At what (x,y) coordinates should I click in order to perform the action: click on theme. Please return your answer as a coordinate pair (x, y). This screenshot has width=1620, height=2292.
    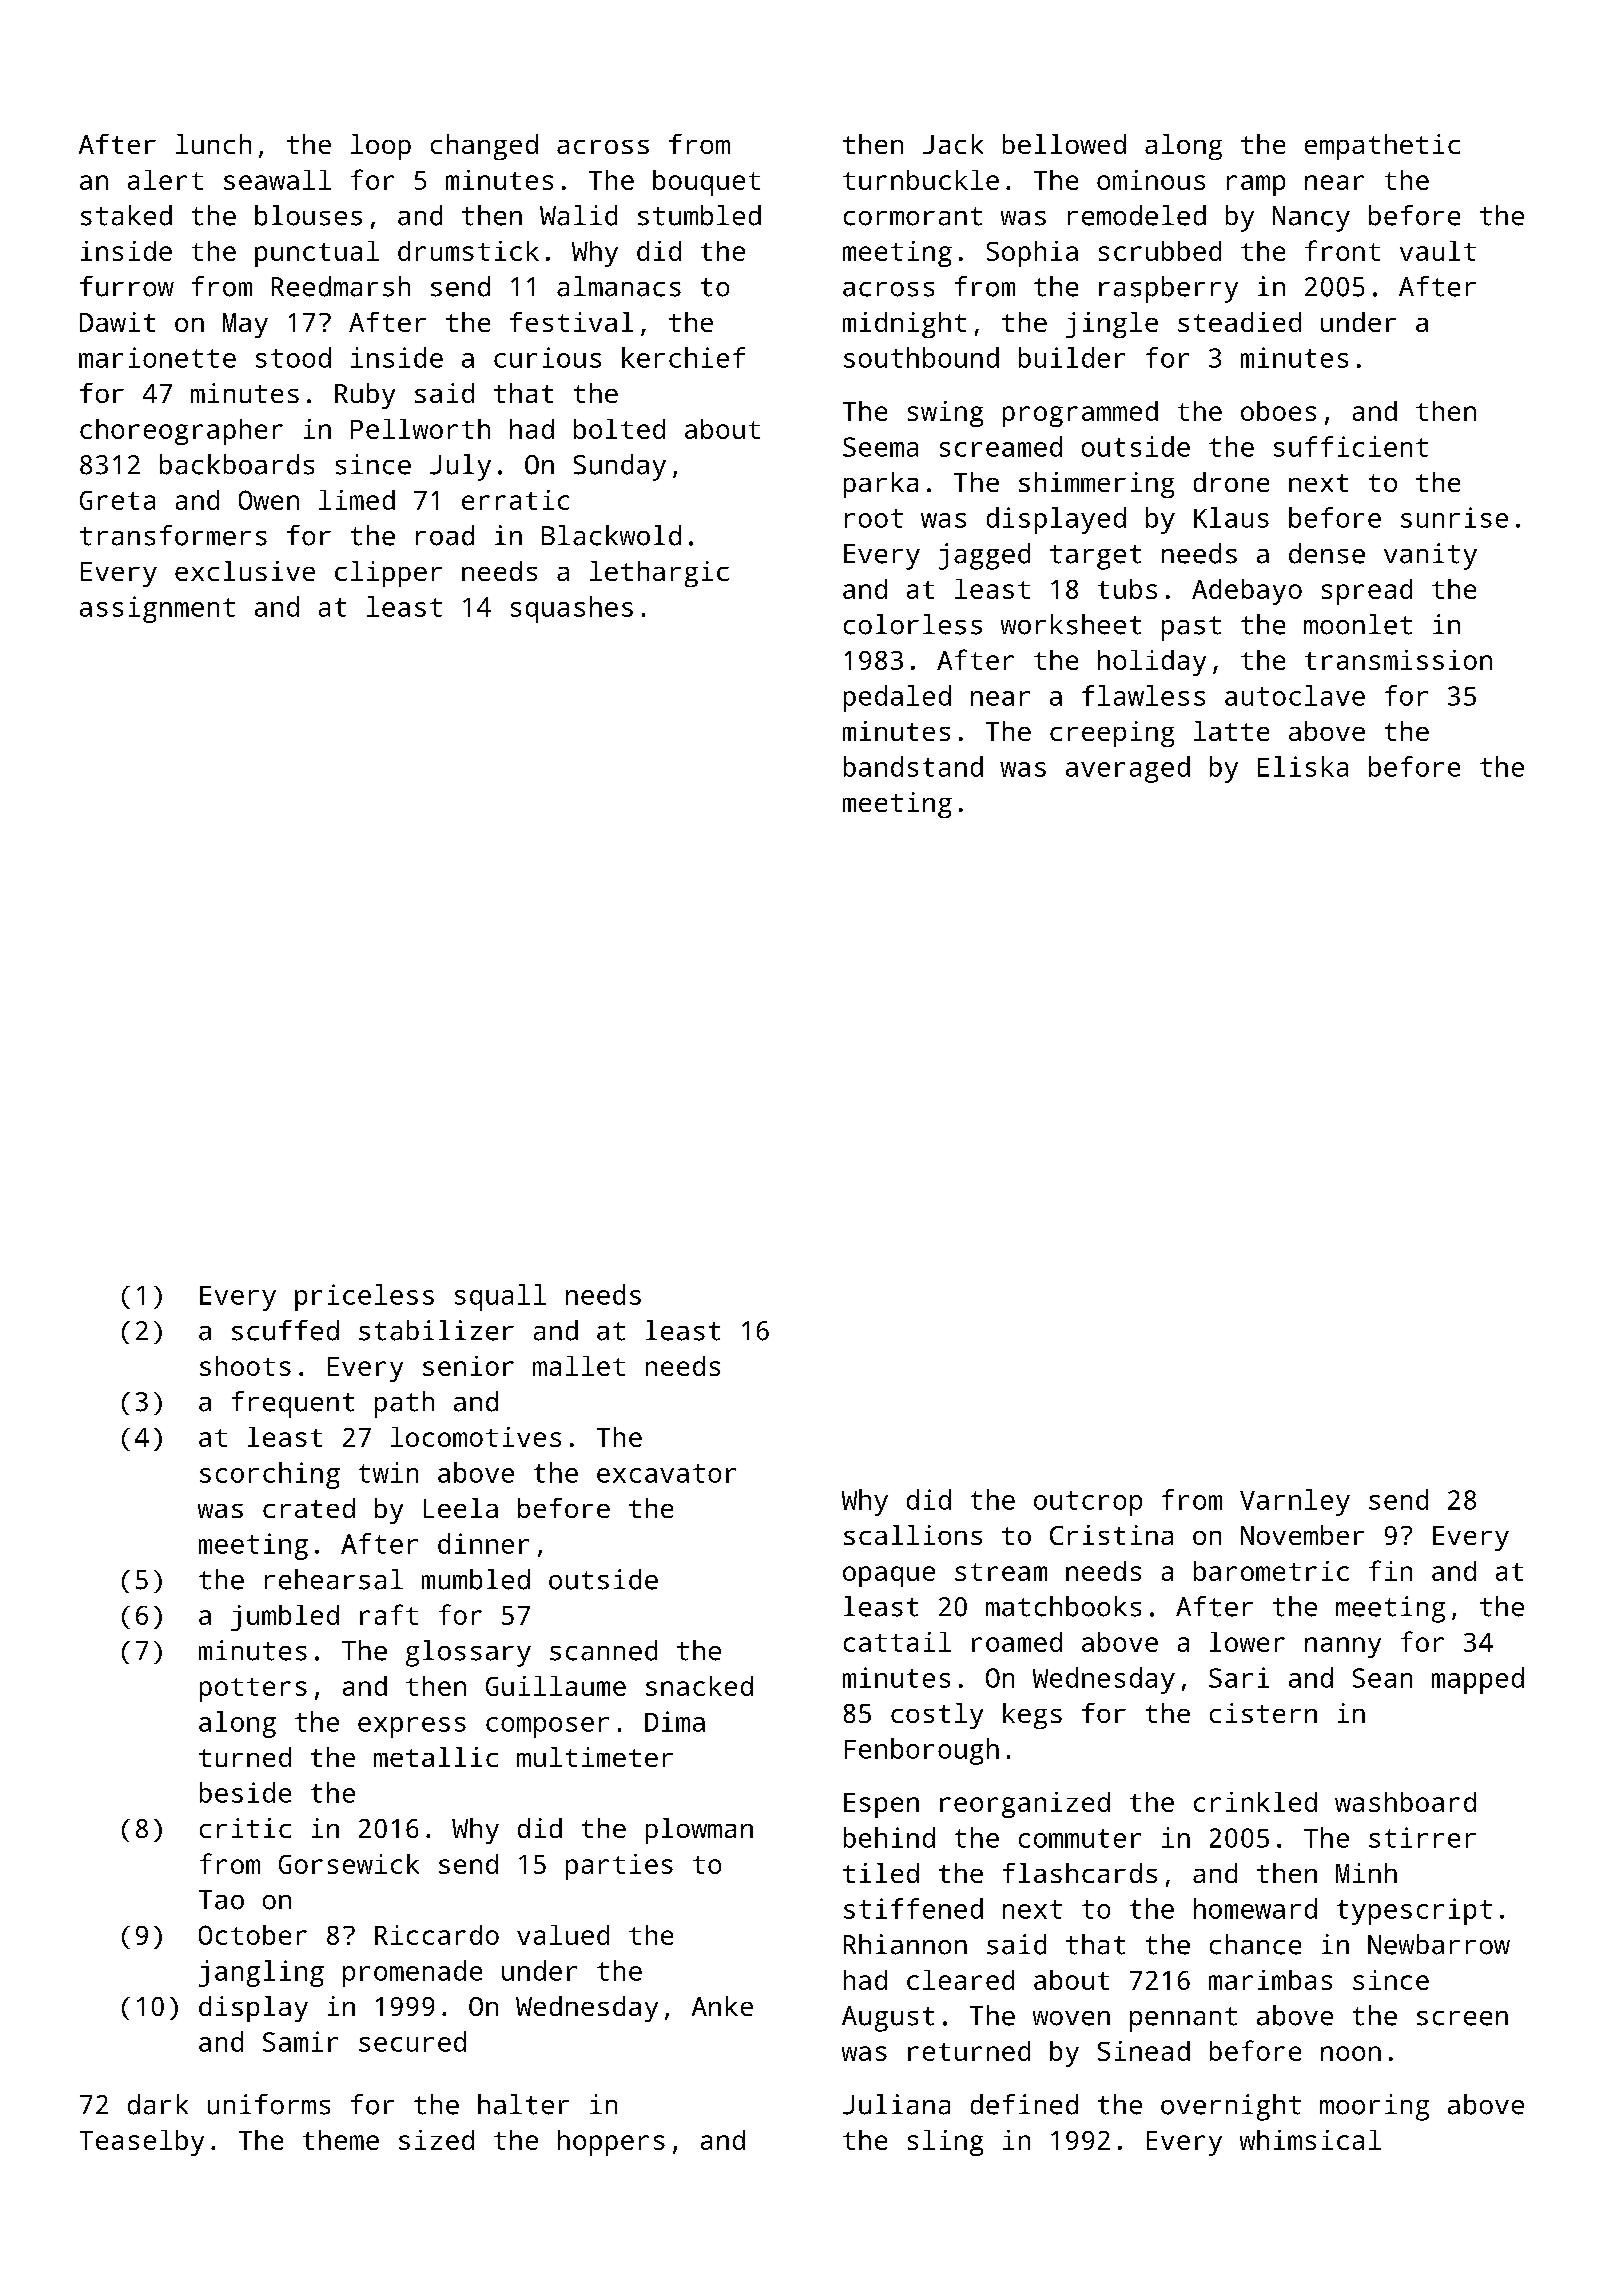
    Looking at the image, I should click on (341, 2140).
